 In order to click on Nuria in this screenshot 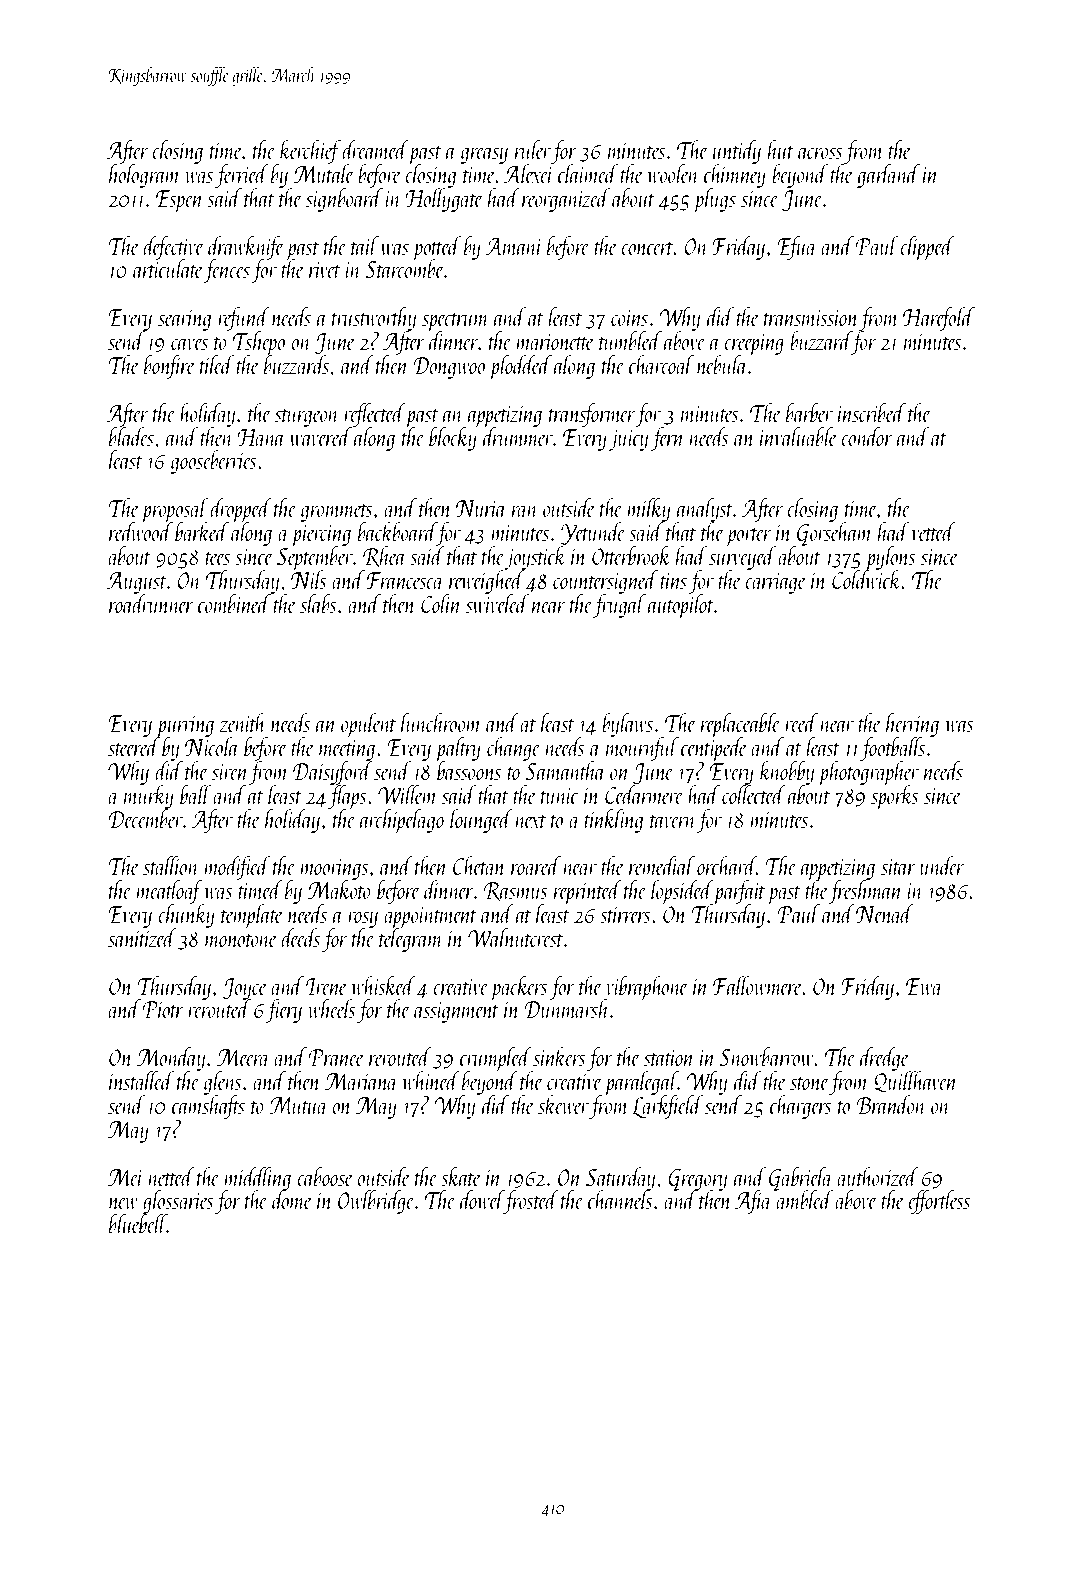, I will do `click(481, 508)`.
